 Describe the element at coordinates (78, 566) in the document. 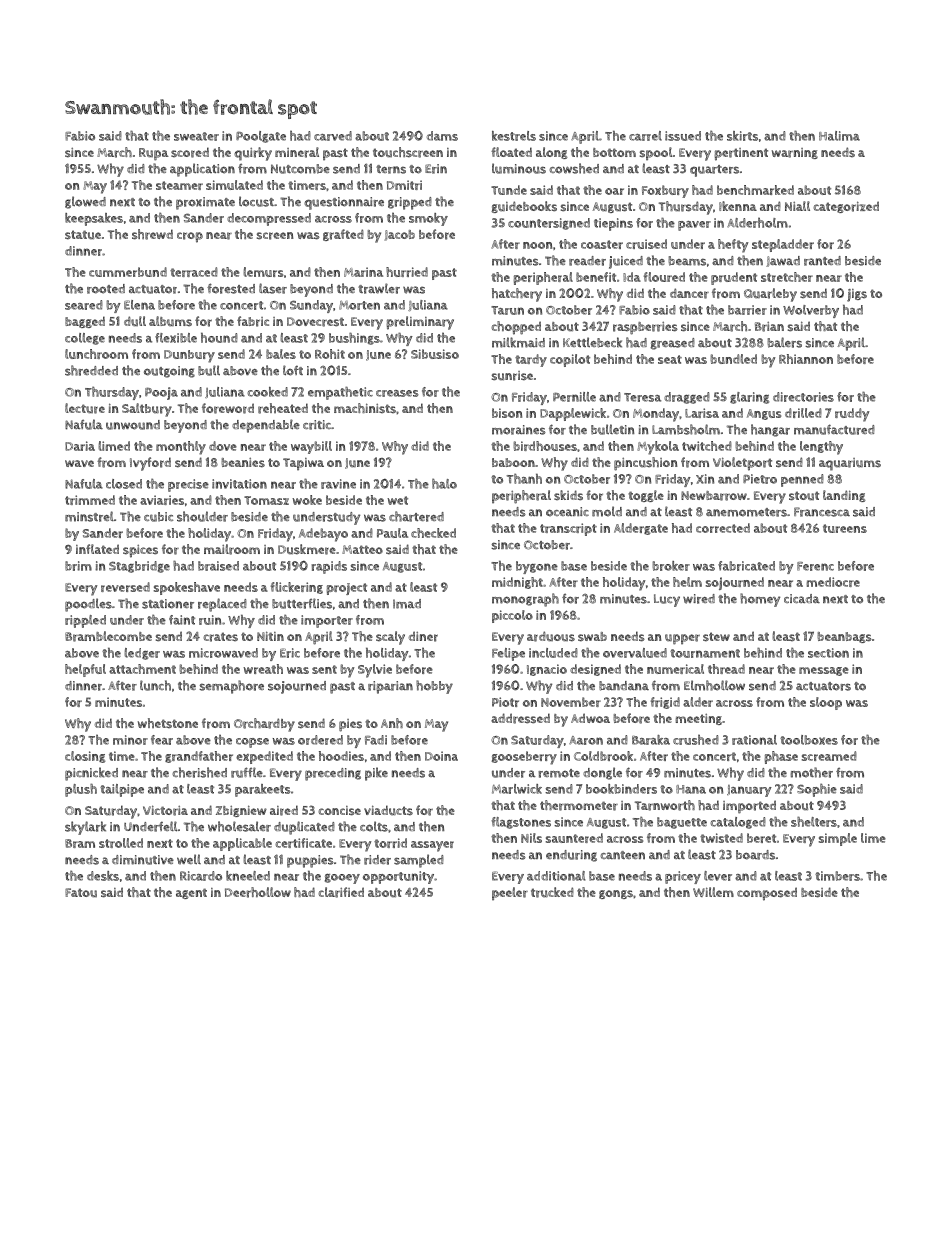

I see `brim` at that location.
